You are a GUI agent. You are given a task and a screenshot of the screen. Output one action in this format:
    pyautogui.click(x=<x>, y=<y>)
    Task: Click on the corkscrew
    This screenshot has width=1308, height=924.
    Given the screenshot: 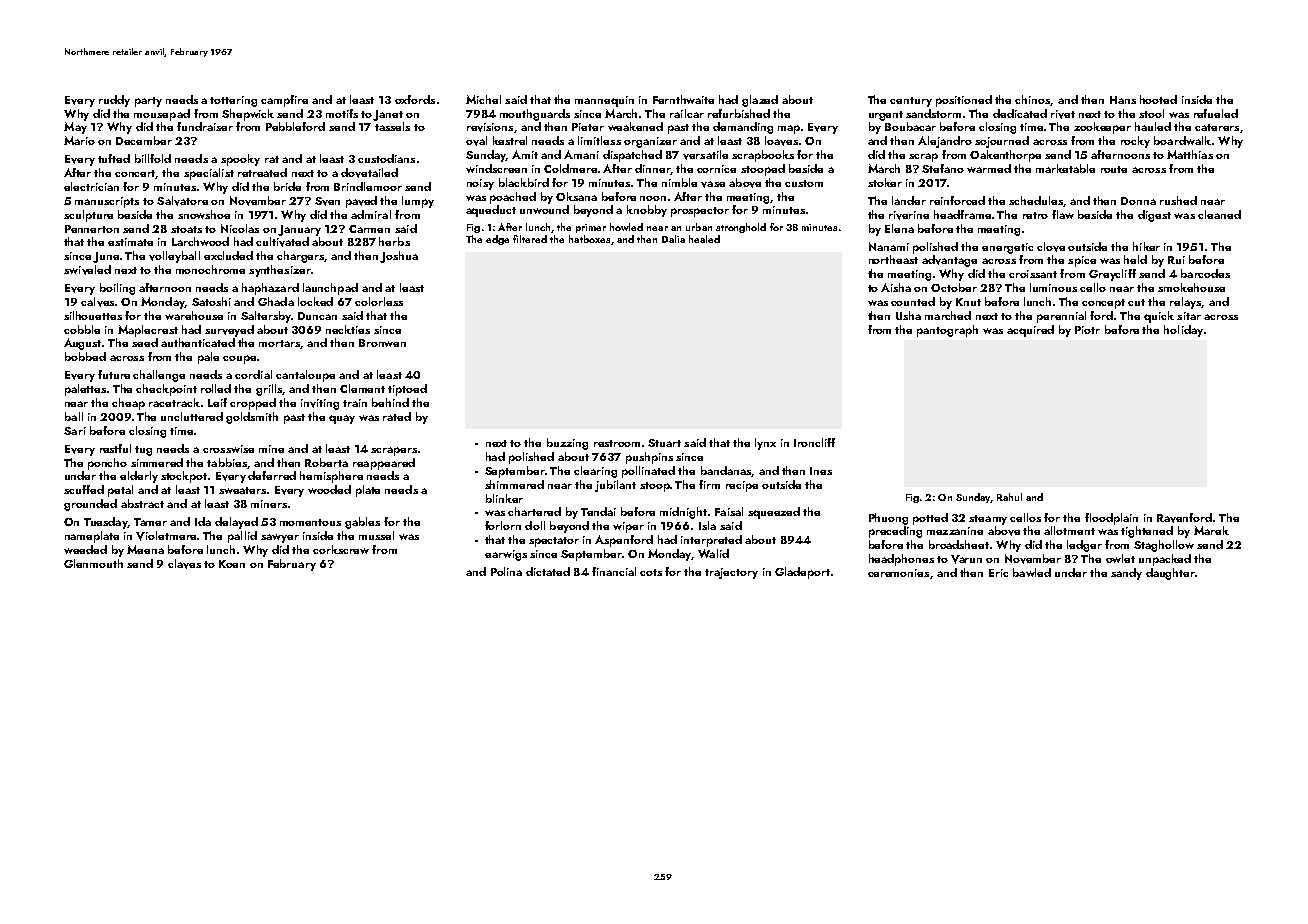 What is the action you would take?
    pyautogui.click(x=341, y=549)
